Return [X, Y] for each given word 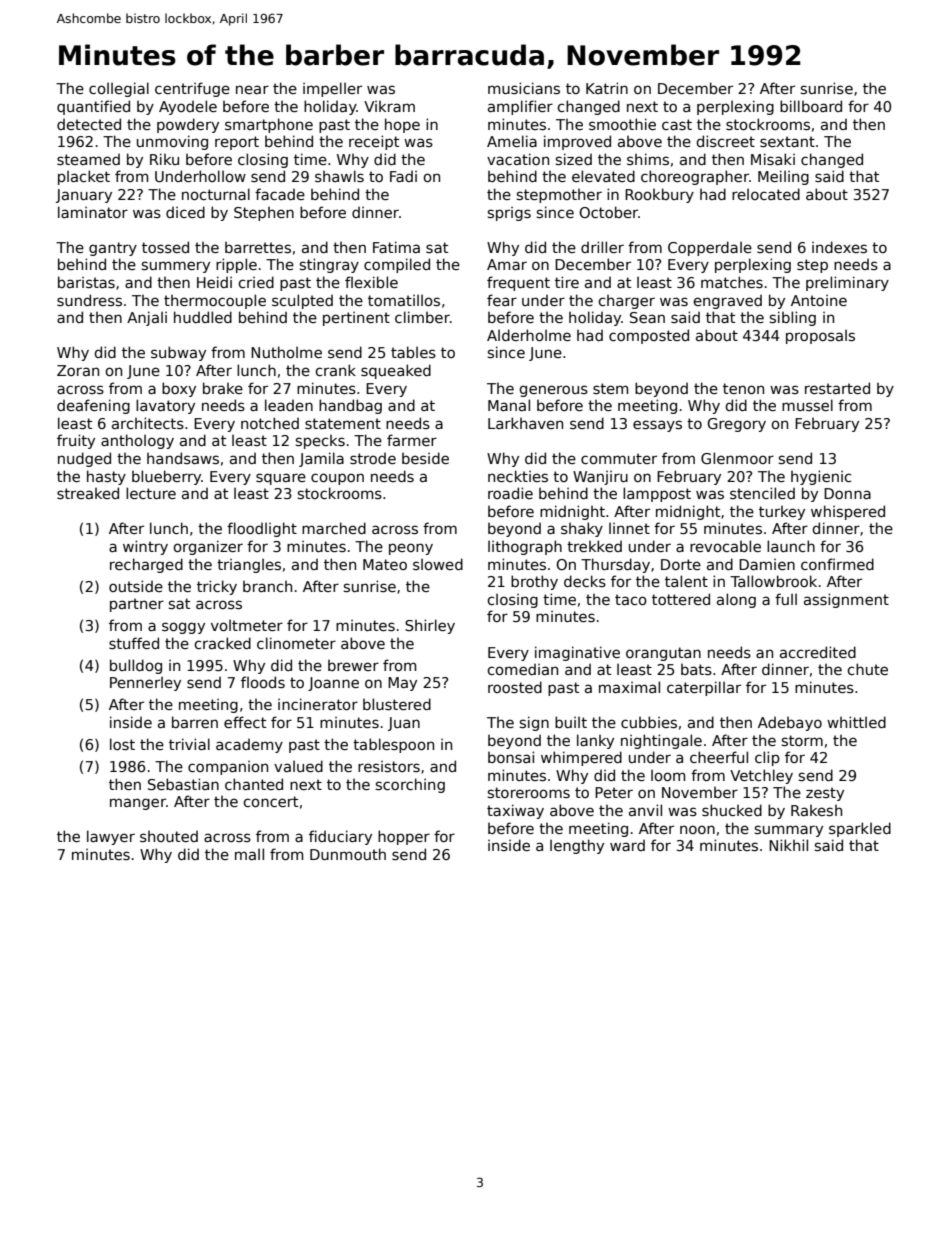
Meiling [783, 177]
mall [249, 854]
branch [267, 586]
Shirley [430, 626]
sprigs [509, 213]
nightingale [661, 741]
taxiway [515, 811]
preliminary [847, 283]
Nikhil [788, 845]
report [237, 143]
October [608, 212]
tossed [165, 247]
